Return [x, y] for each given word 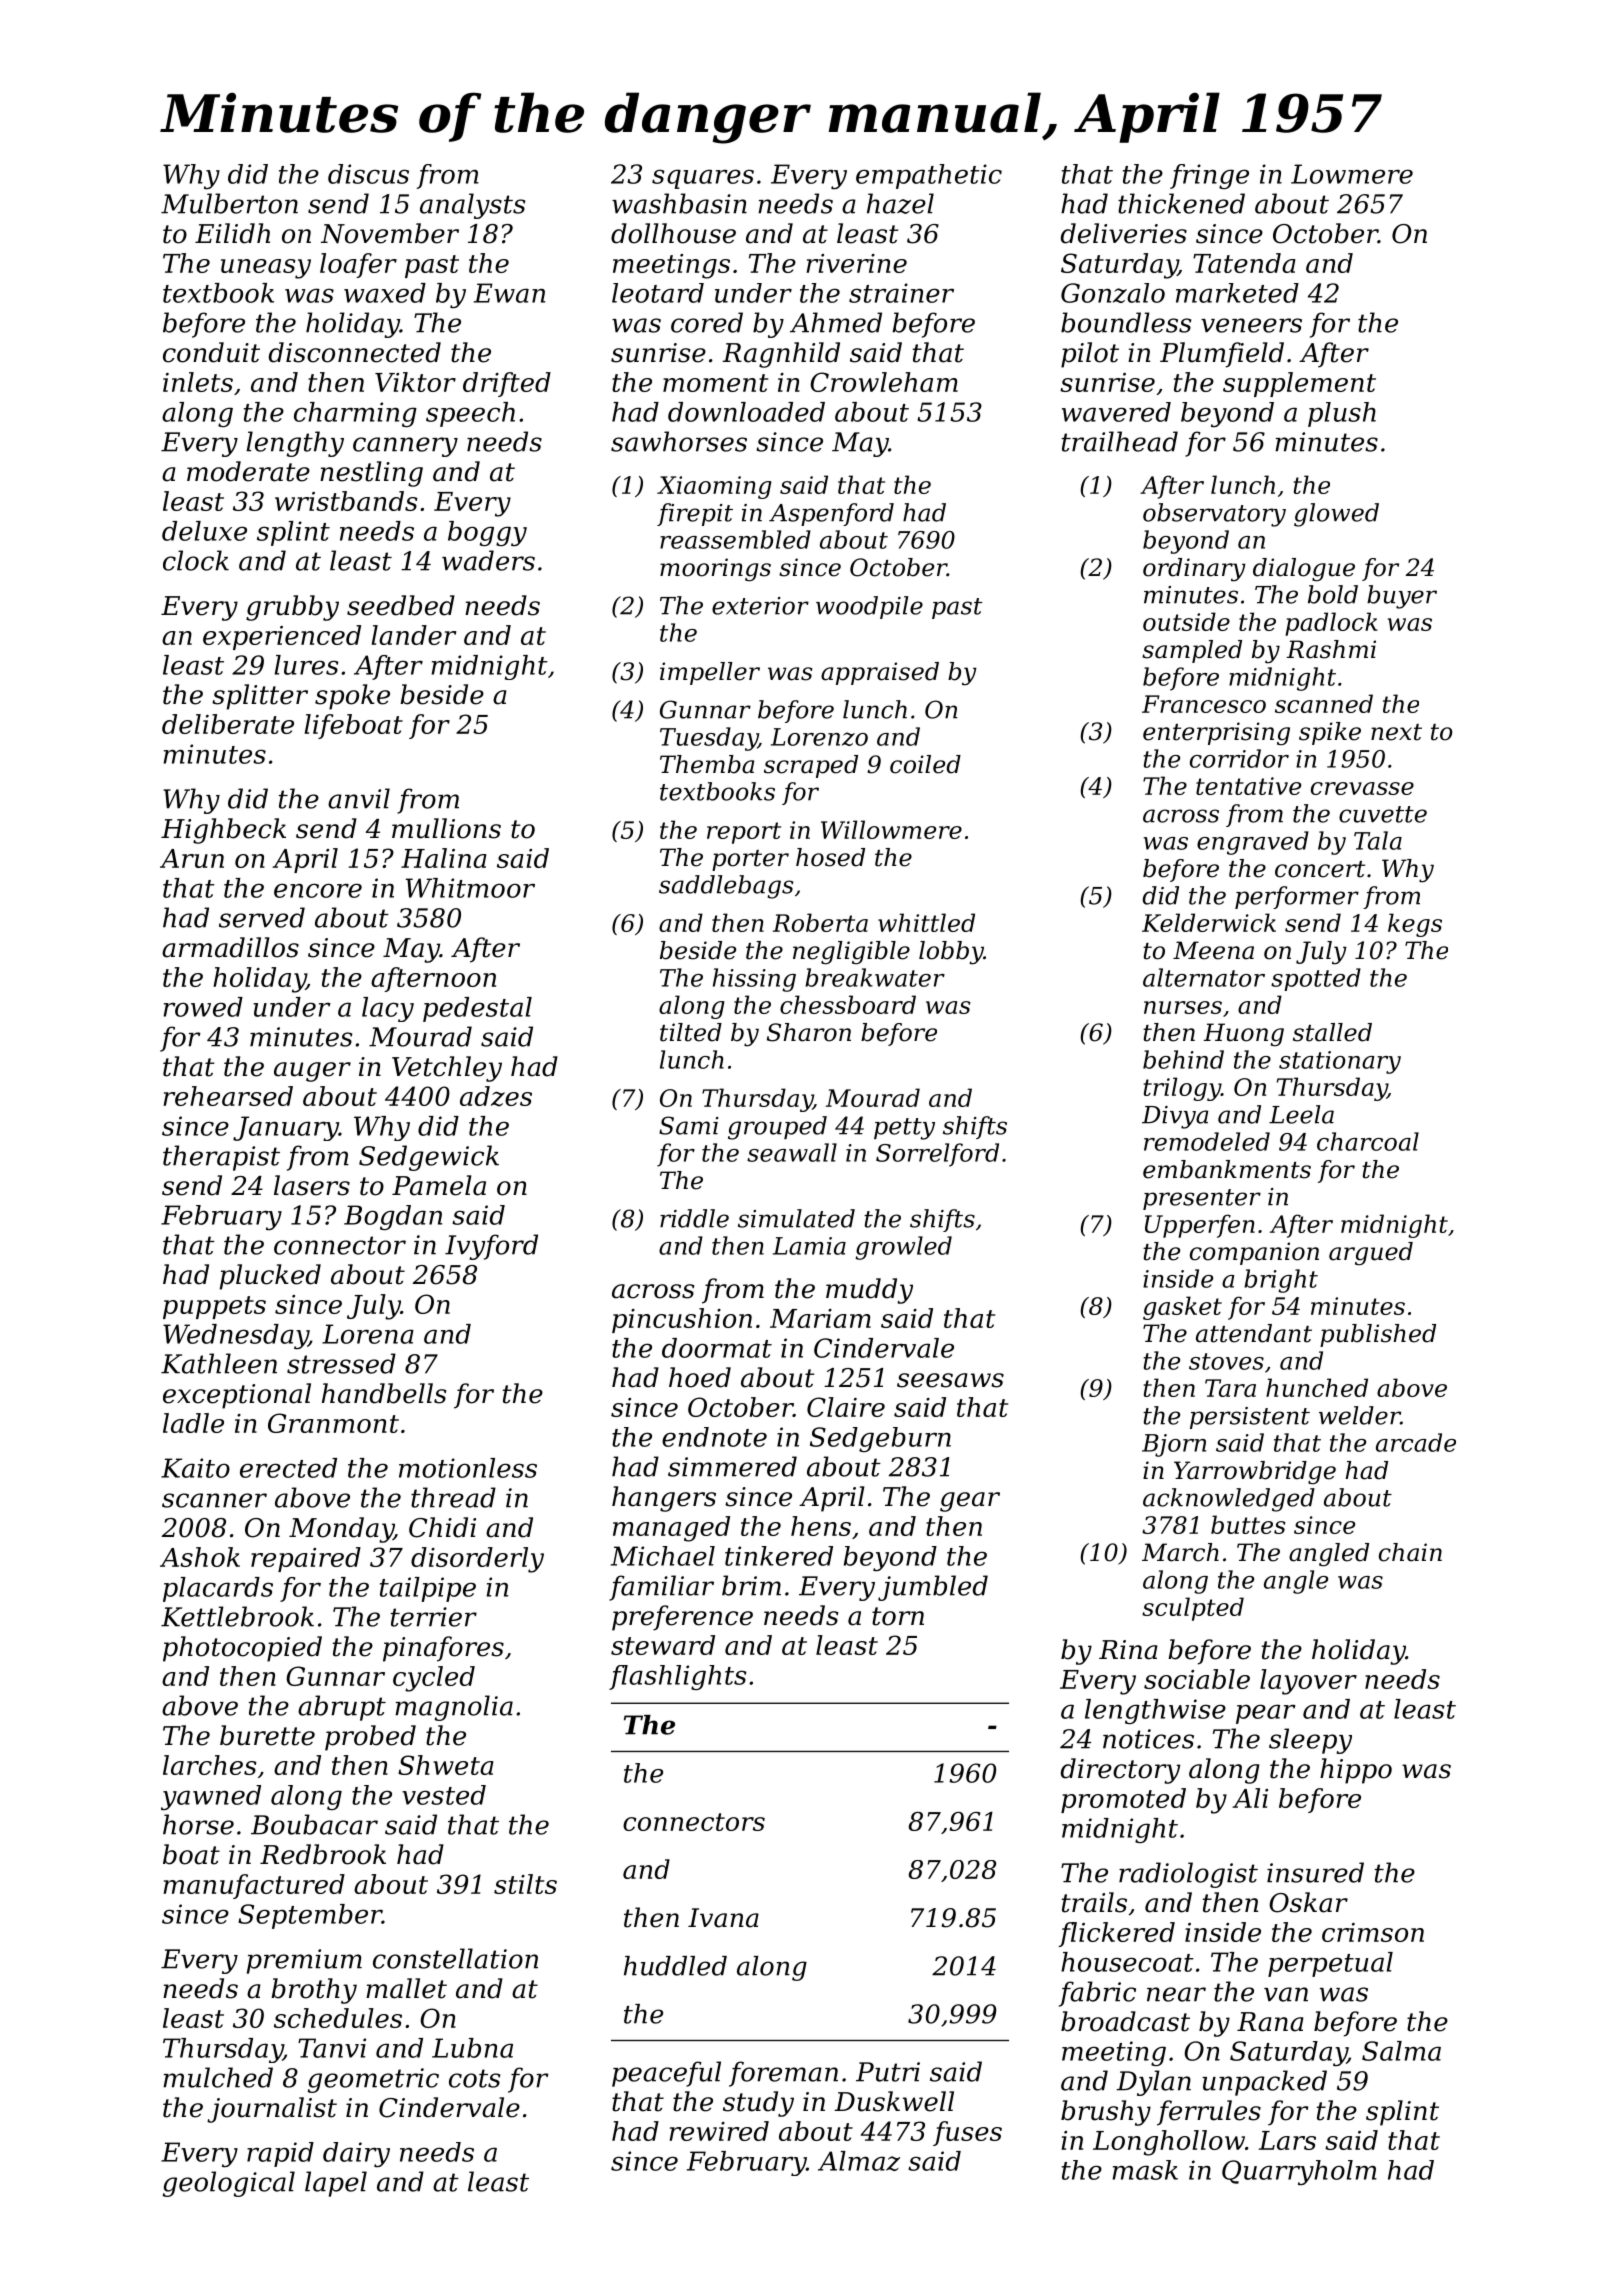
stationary [1340, 1062]
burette [267, 1735]
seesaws [950, 1380]
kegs [1415, 925]
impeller [710, 673]
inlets [198, 382]
